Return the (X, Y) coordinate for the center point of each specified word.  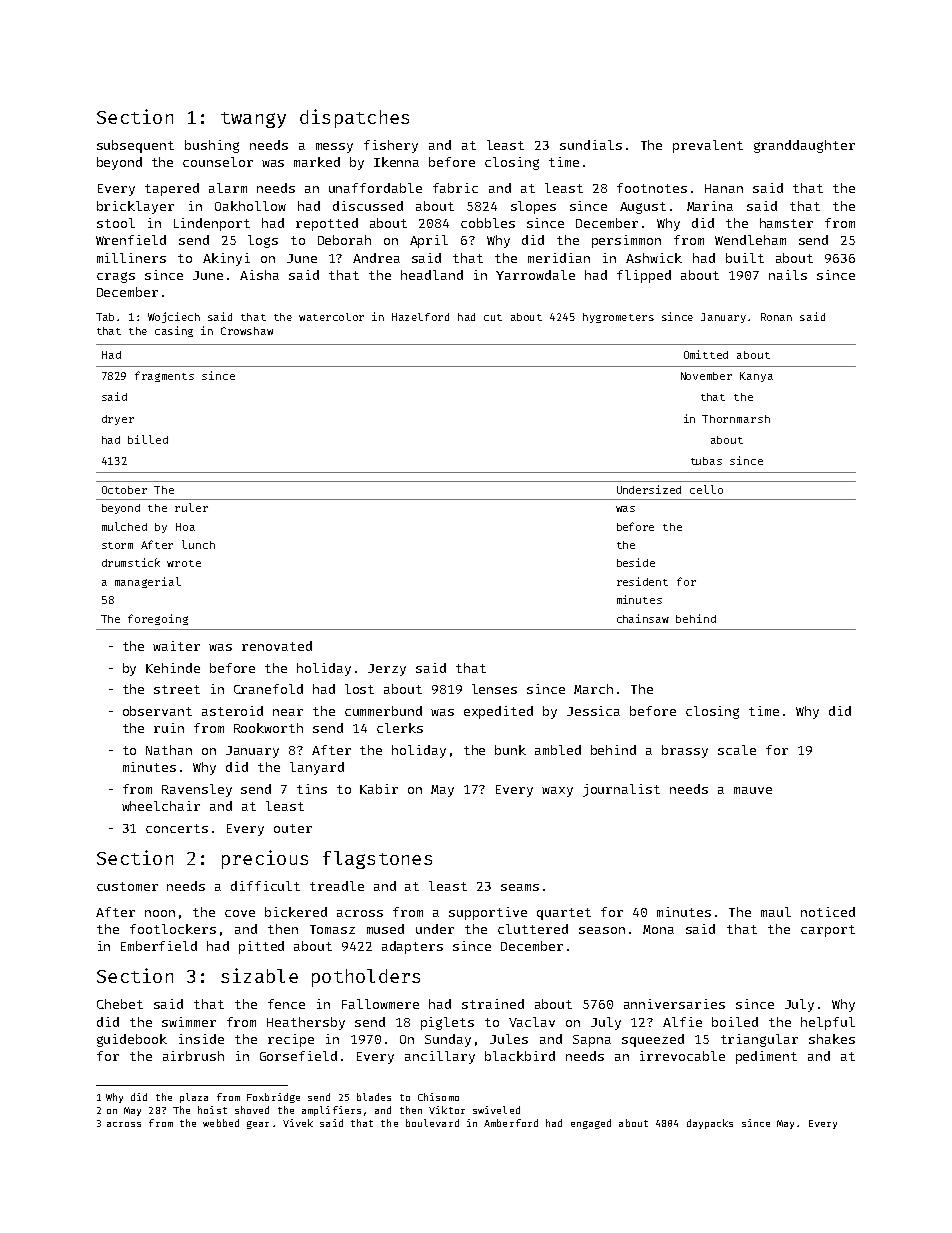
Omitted (706, 354)
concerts (177, 828)
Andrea (376, 258)
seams (520, 887)
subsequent (135, 146)
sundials (591, 145)
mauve (753, 790)
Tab (105, 317)
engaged (591, 1124)
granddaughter (804, 146)
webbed (221, 1123)
